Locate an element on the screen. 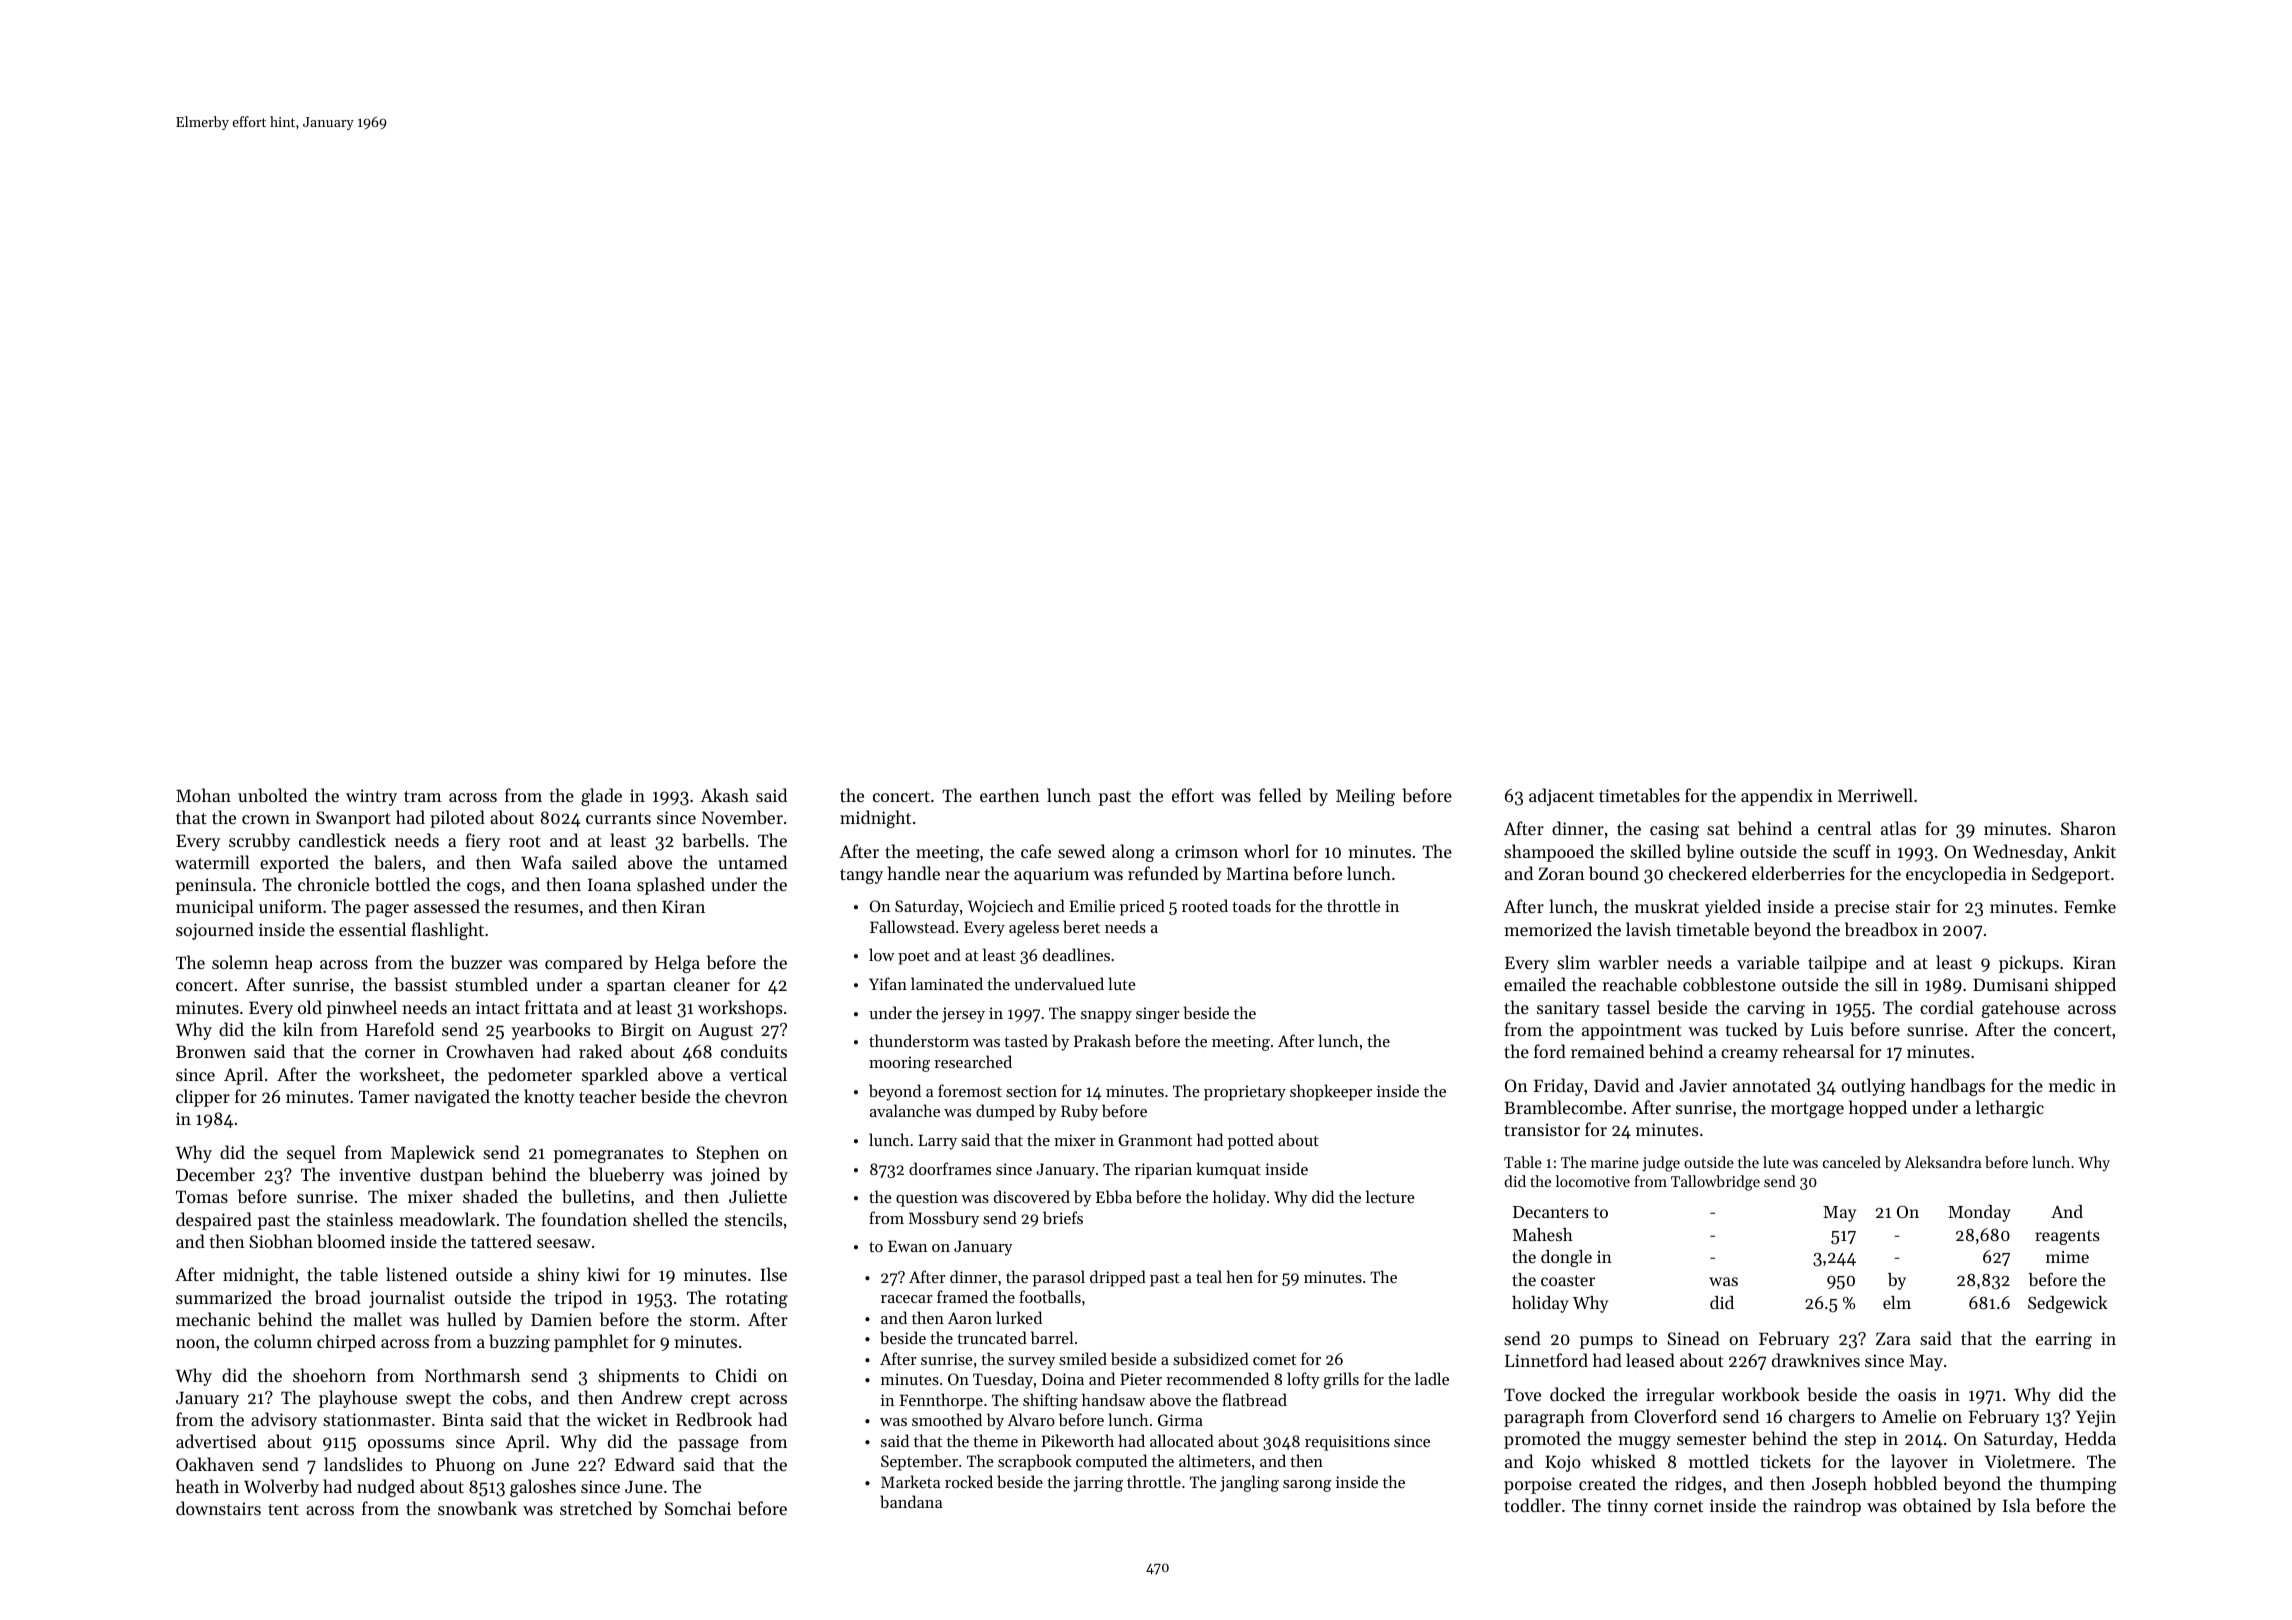 This screenshot has height=1620, width=2292. felled is located at coordinates (1280, 795).
